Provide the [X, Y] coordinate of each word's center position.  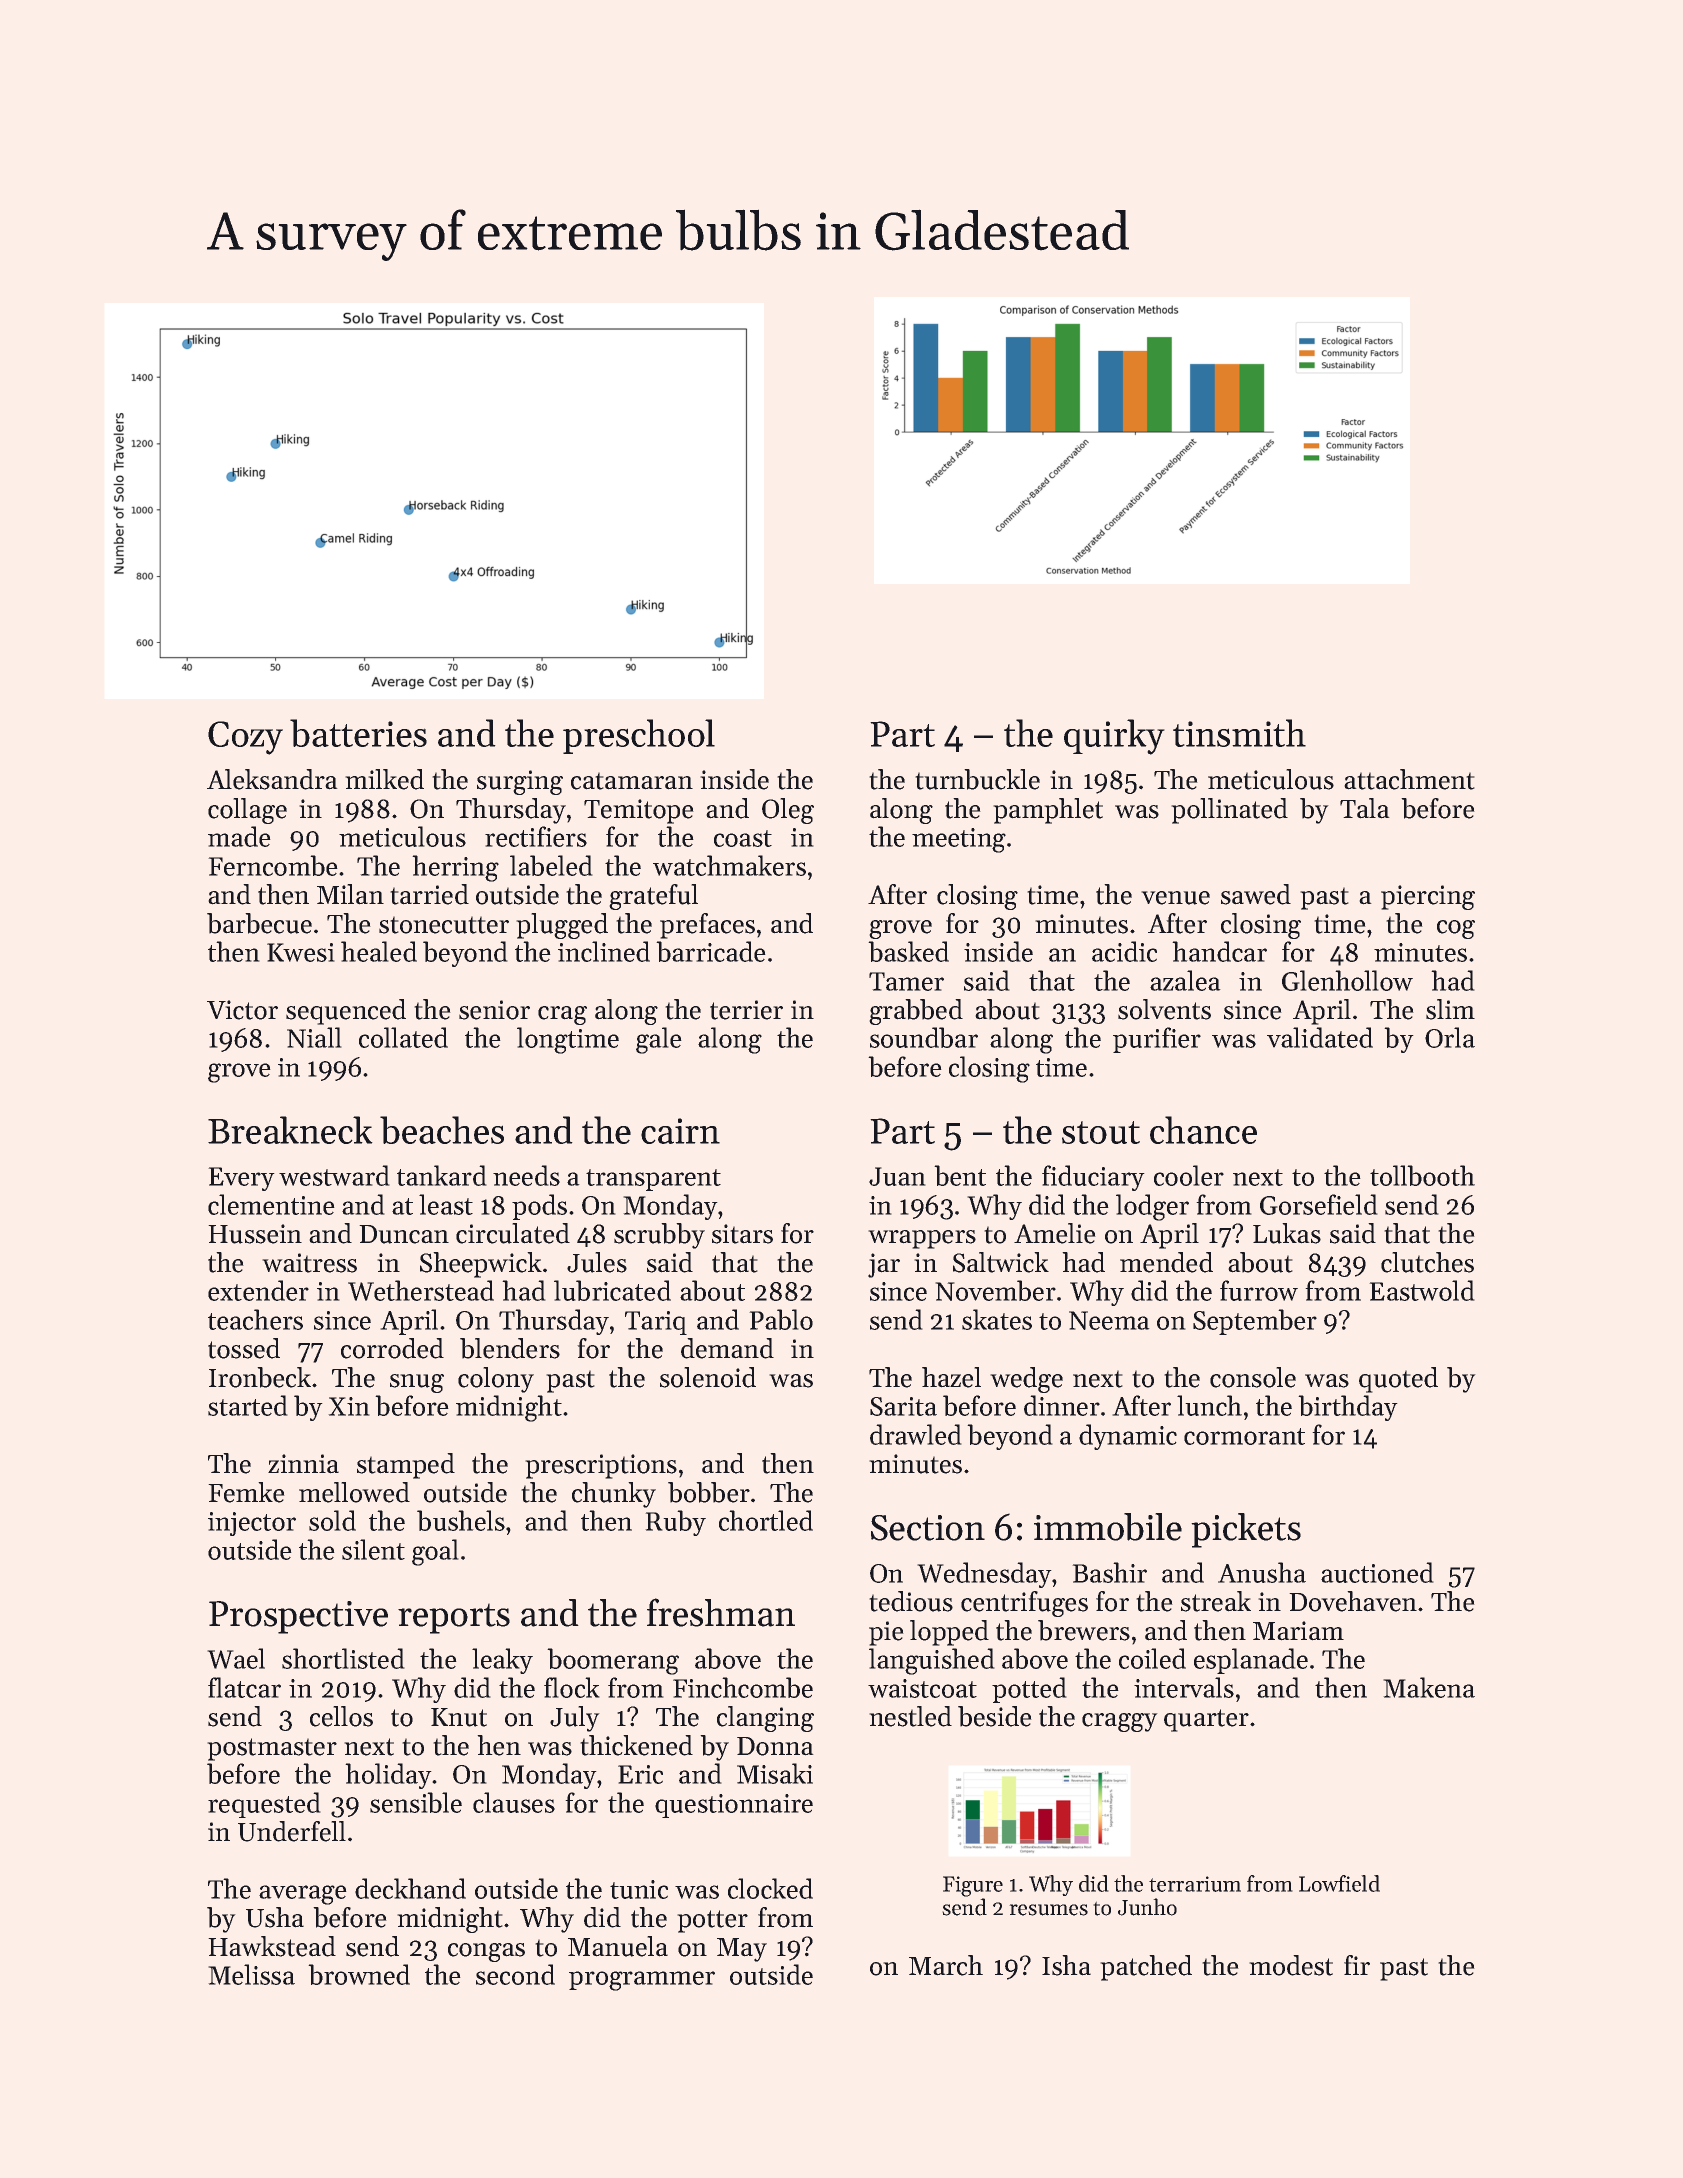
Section [928, 1528]
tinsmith [1239, 733]
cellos [341, 1716]
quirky [1114, 737]
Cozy [245, 738]
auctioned [1377, 1572]
